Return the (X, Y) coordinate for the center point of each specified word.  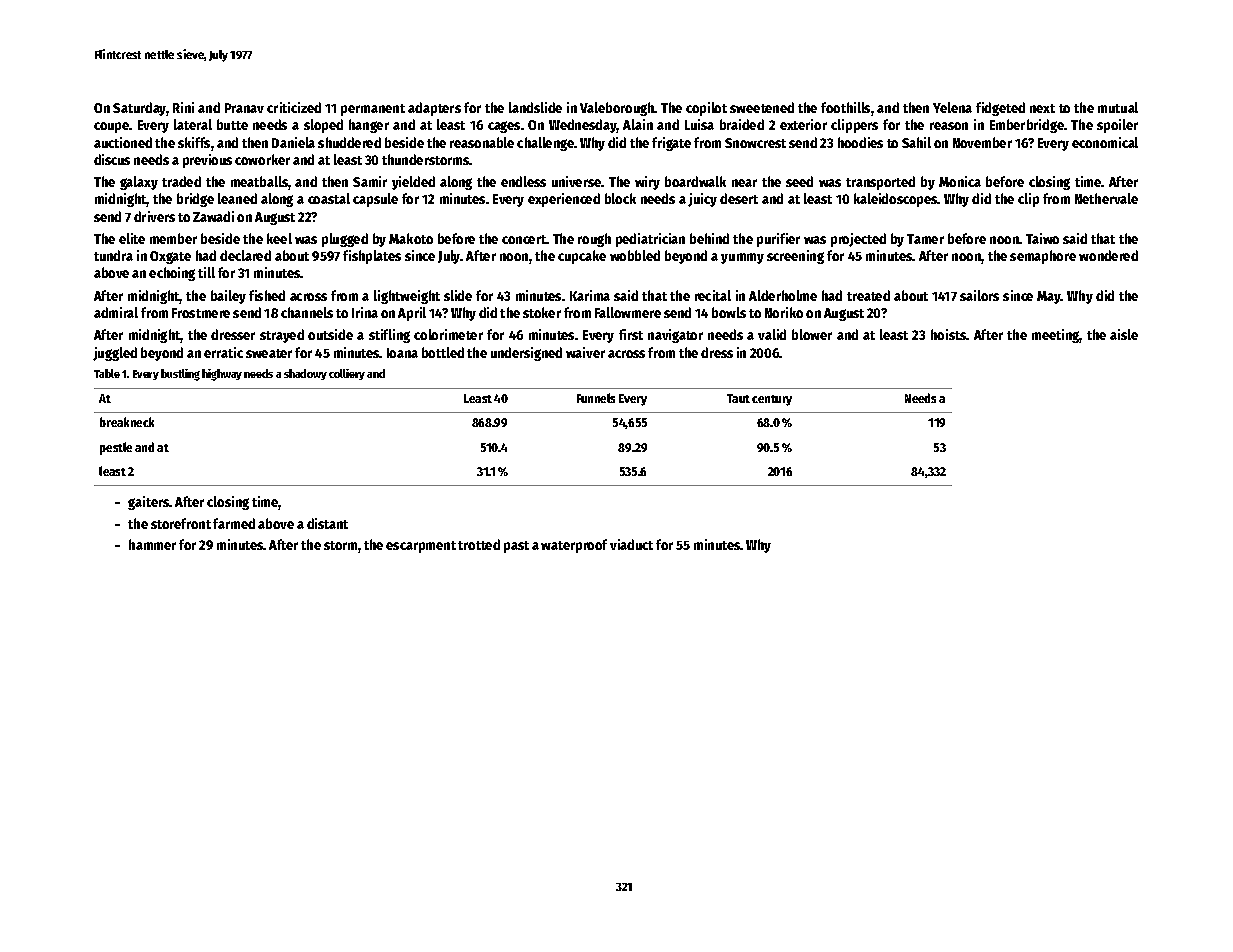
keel (279, 238)
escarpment (421, 547)
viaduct (631, 544)
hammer (152, 544)
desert (739, 198)
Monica (960, 181)
